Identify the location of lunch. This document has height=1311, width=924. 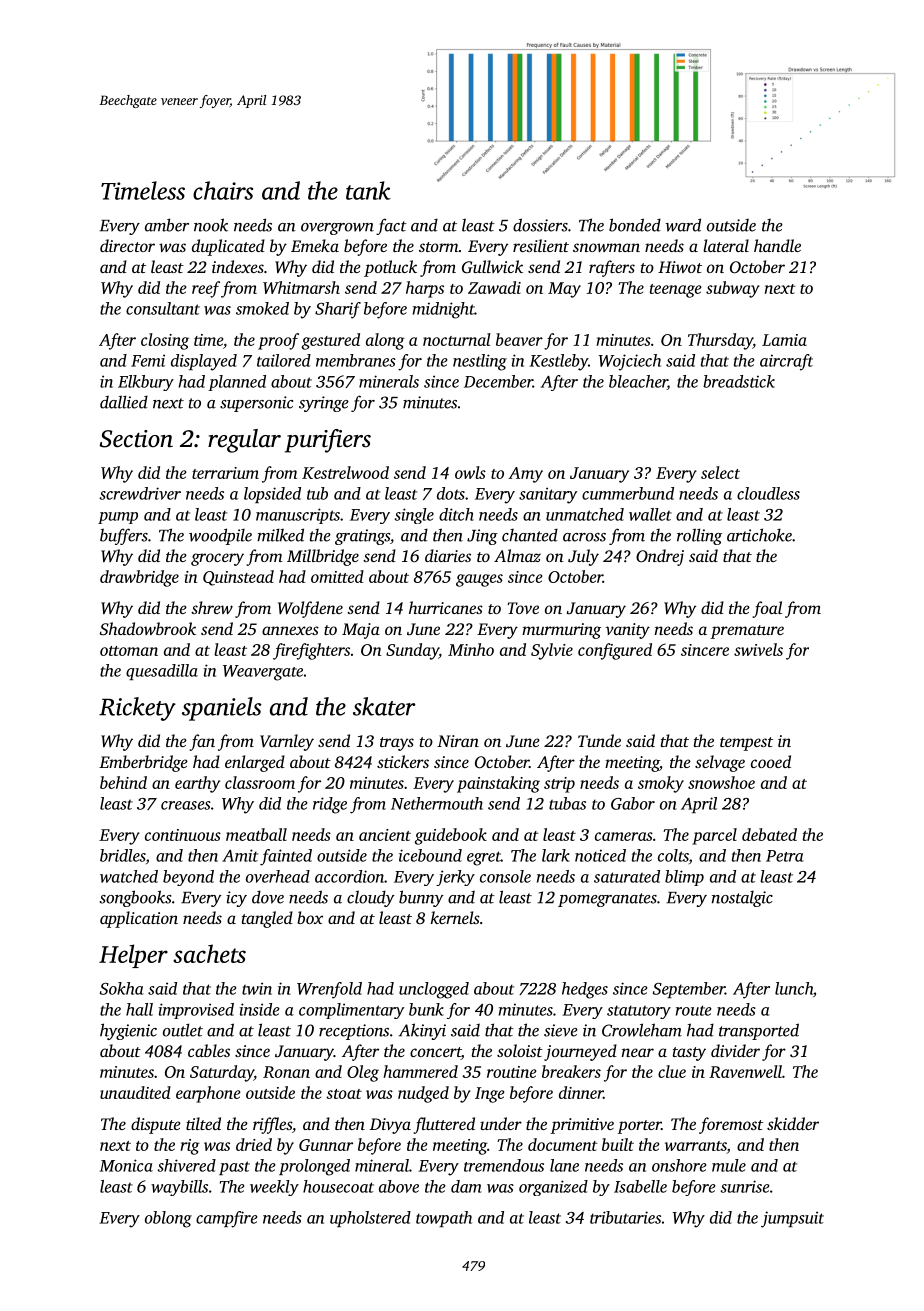
(794, 988).
